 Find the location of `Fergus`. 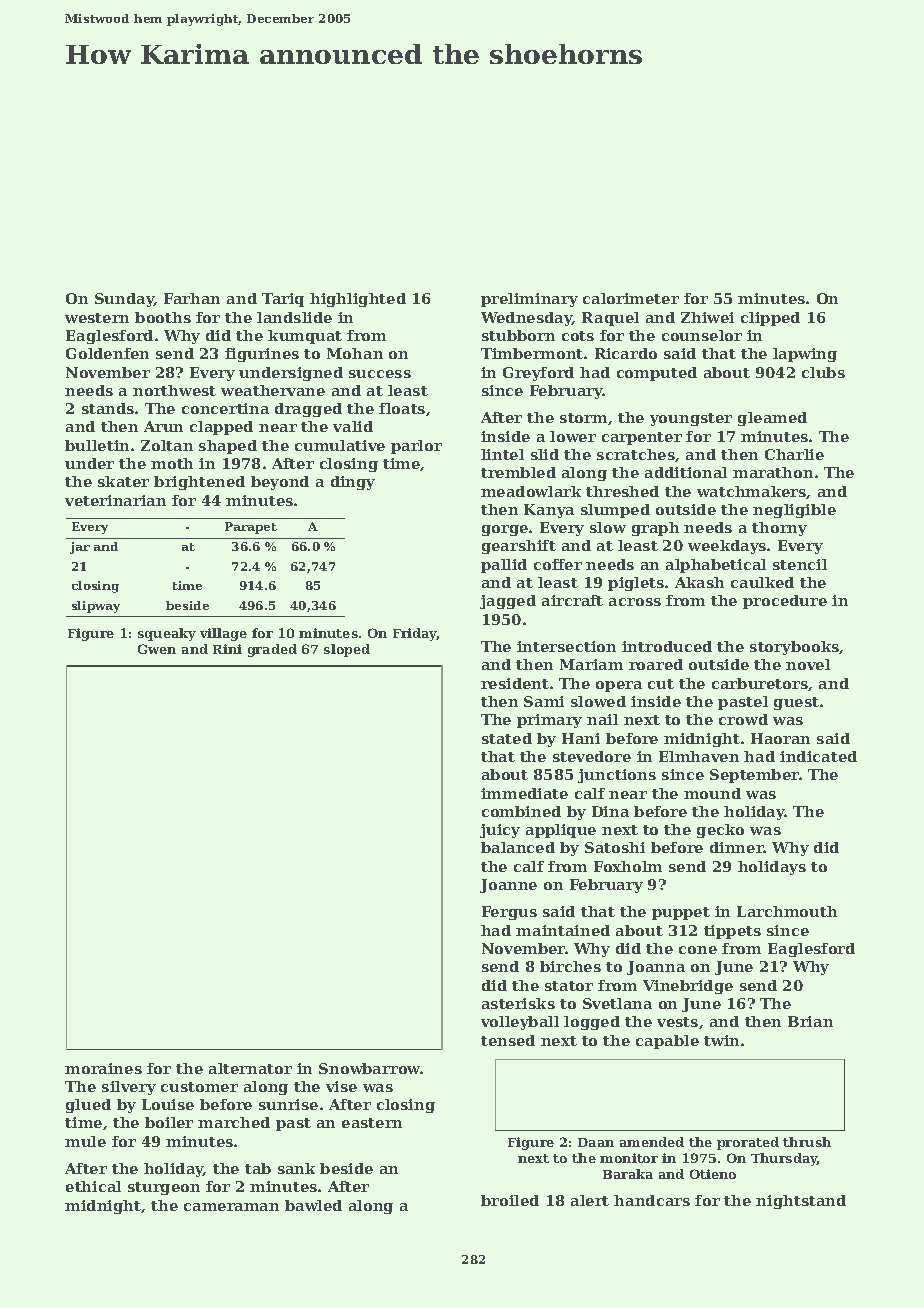

Fergus is located at coordinates (509, 913).
